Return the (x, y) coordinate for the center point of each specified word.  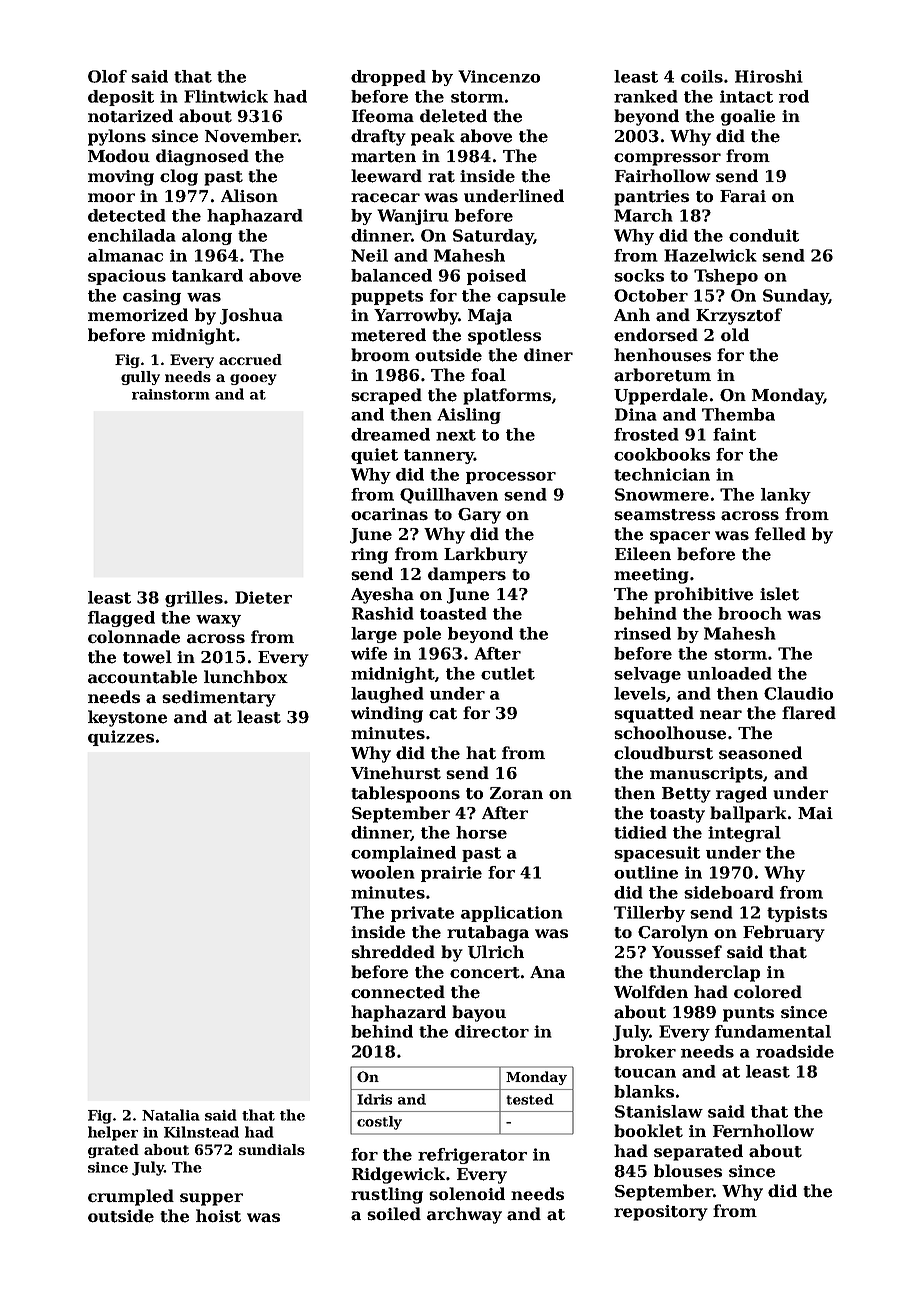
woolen (383, 872)
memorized (138, 315)
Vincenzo (499, 76)
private (422, 914)
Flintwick (226, 96)
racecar (385, 198)
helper (113, 1133)
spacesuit (657, 854)
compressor (667, 159)
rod (794, 96)
